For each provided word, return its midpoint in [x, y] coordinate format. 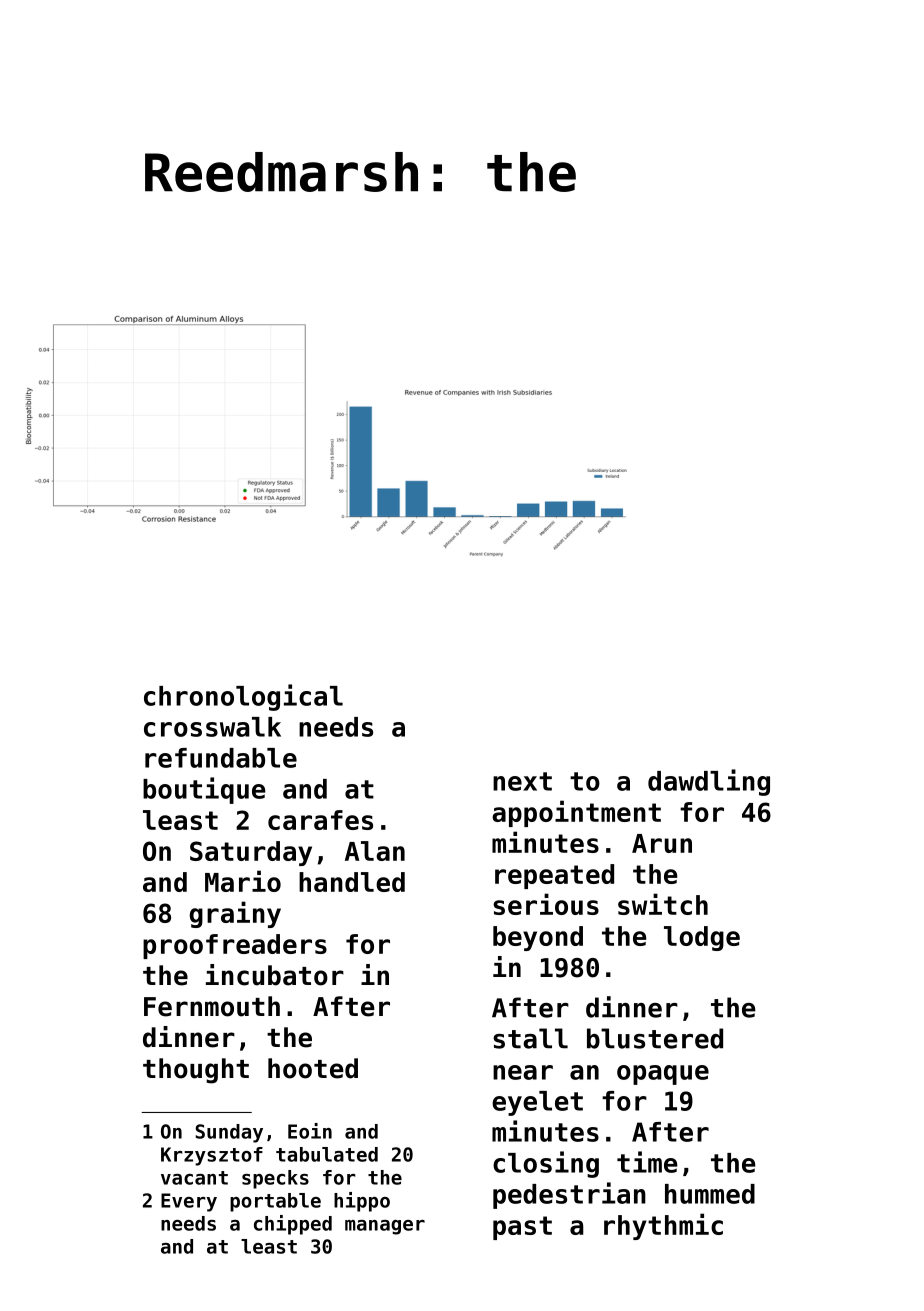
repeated [554, 876]
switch [663, 904]
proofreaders [235, 946]
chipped [293, 1225]
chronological [243, 697]
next [522, 781]
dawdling [709, 782]
